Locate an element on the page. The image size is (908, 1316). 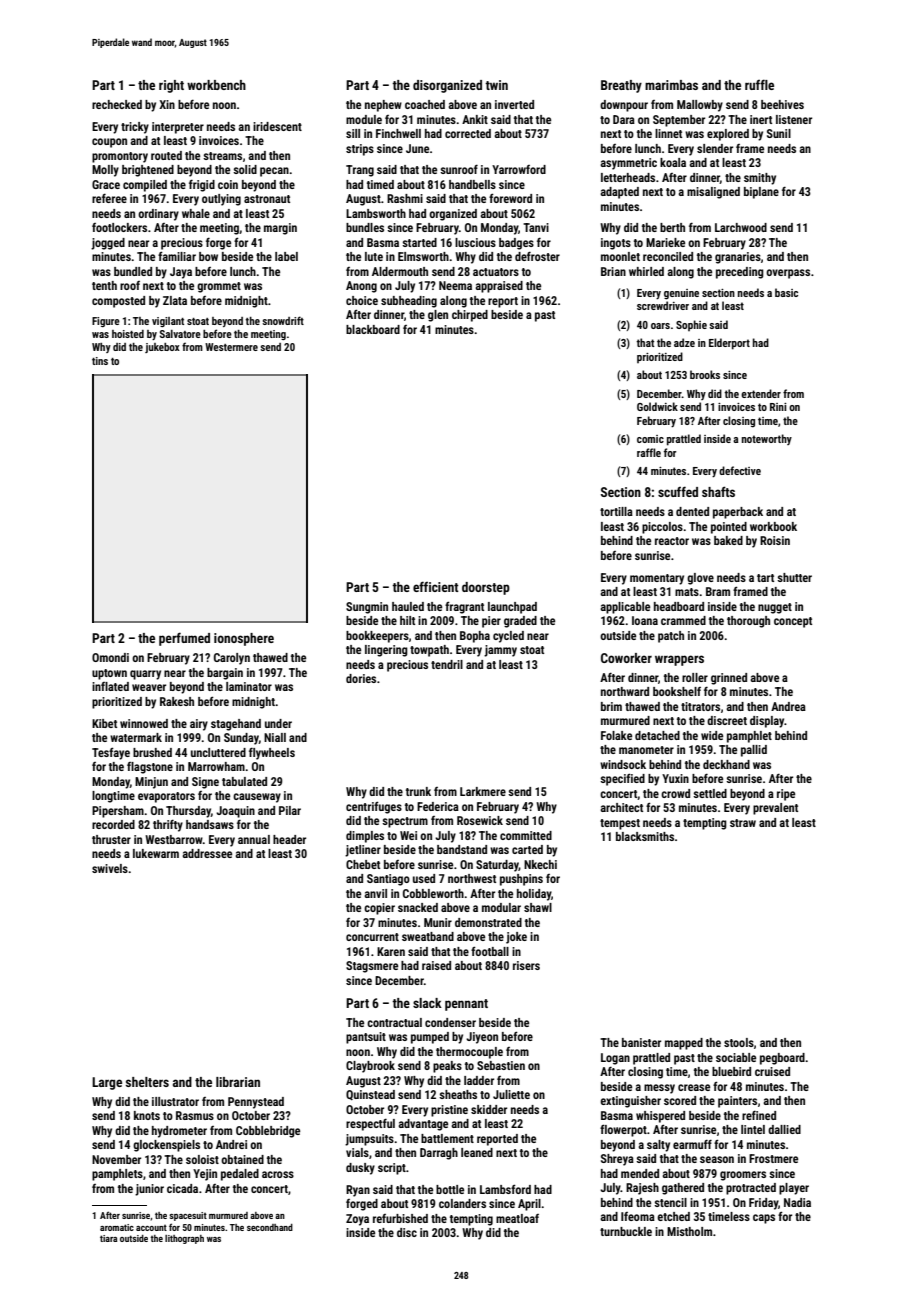
secondhand is located at coordinates (270, 1227).
